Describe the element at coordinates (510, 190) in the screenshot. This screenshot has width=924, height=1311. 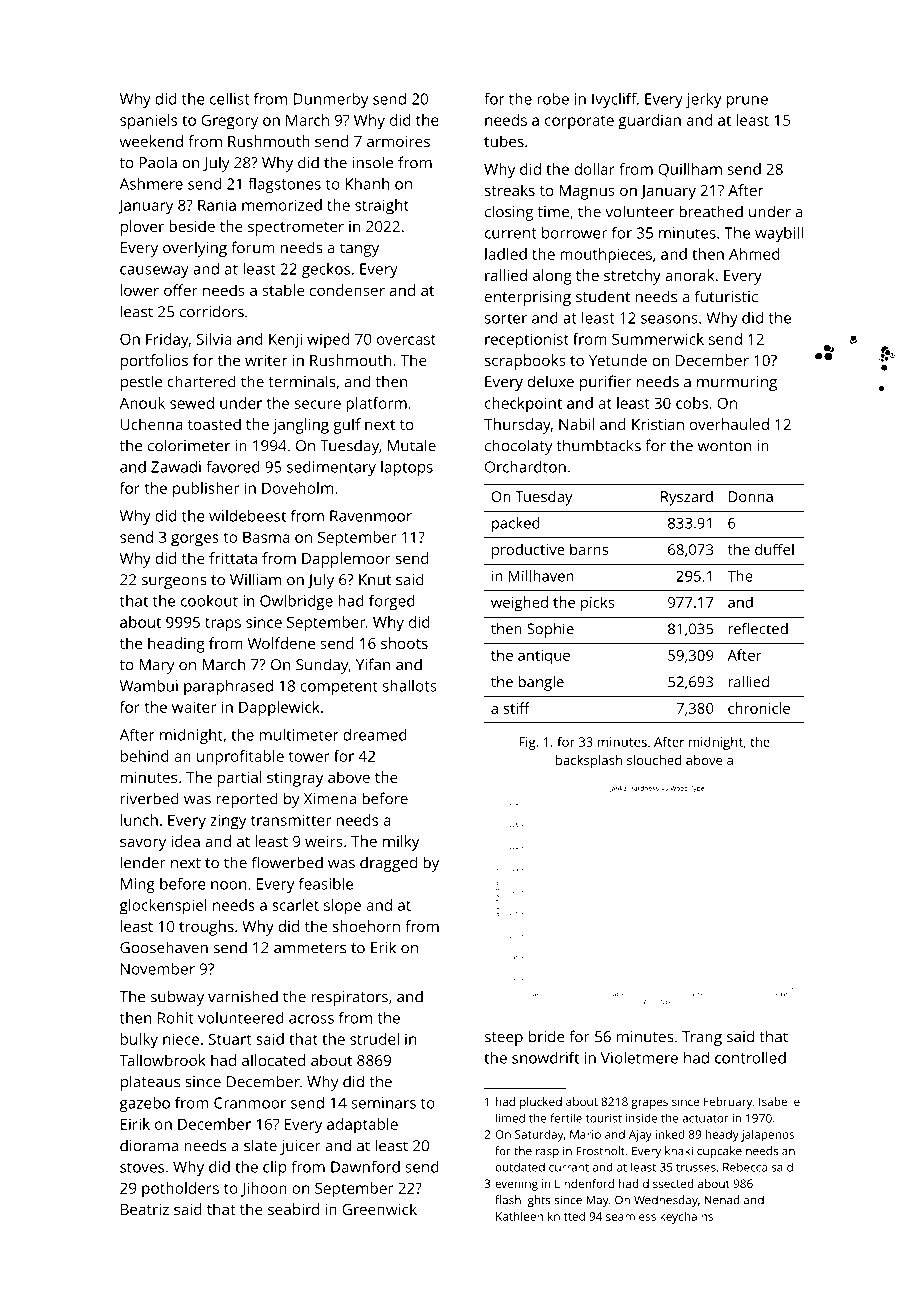
I see `streaks` at that location.
